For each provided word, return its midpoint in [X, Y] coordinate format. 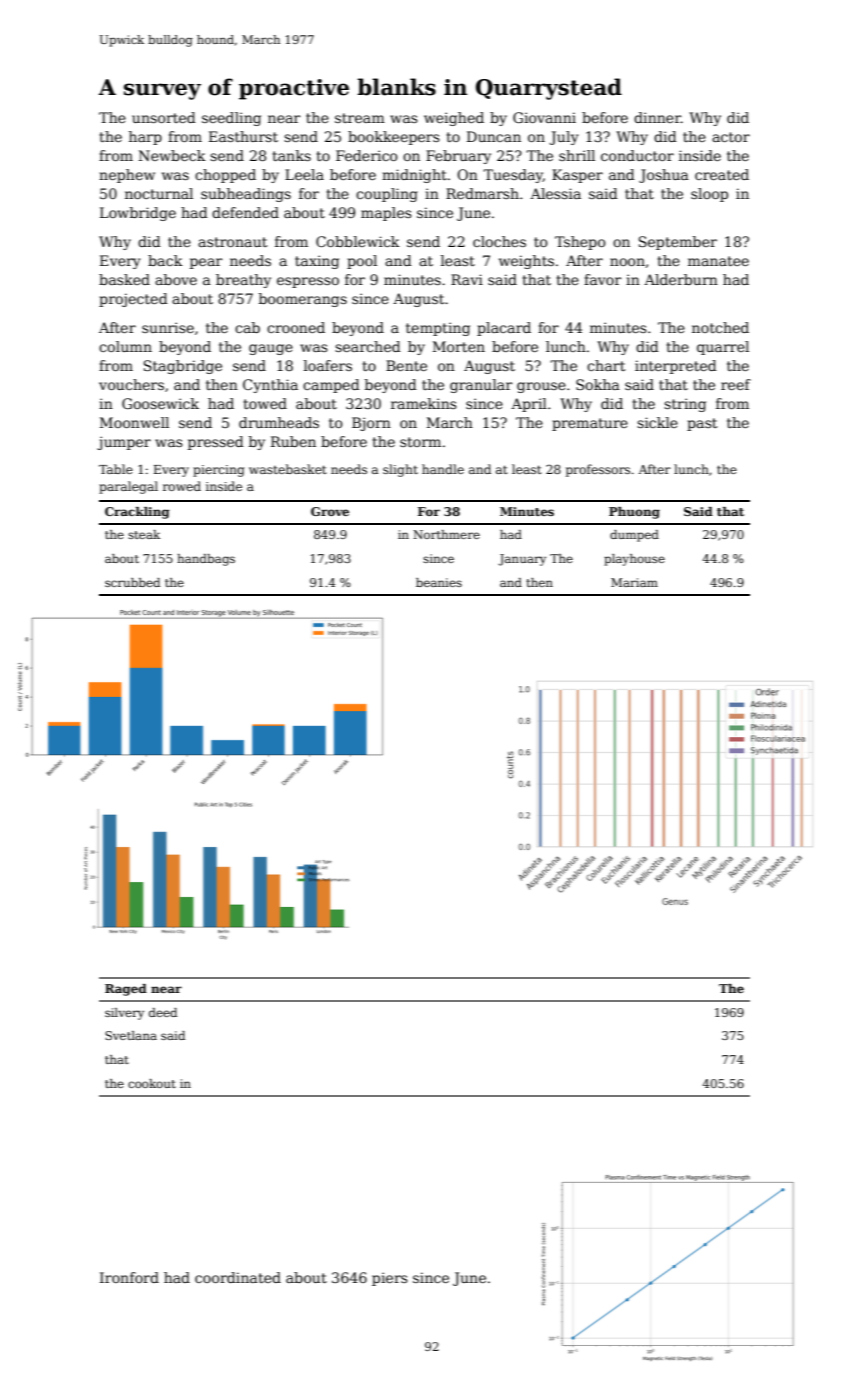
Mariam [634, 582]
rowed [182, 486]
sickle [657, 422]
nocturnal [159, 193]
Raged [126, 990]
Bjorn [371, 424]
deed [163, 1012]
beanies [439, 582]
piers [390, 1279]
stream [360, 118]
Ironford [129, 1277]
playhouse [634, 560]
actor [731, 137]
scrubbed [132, 582]
